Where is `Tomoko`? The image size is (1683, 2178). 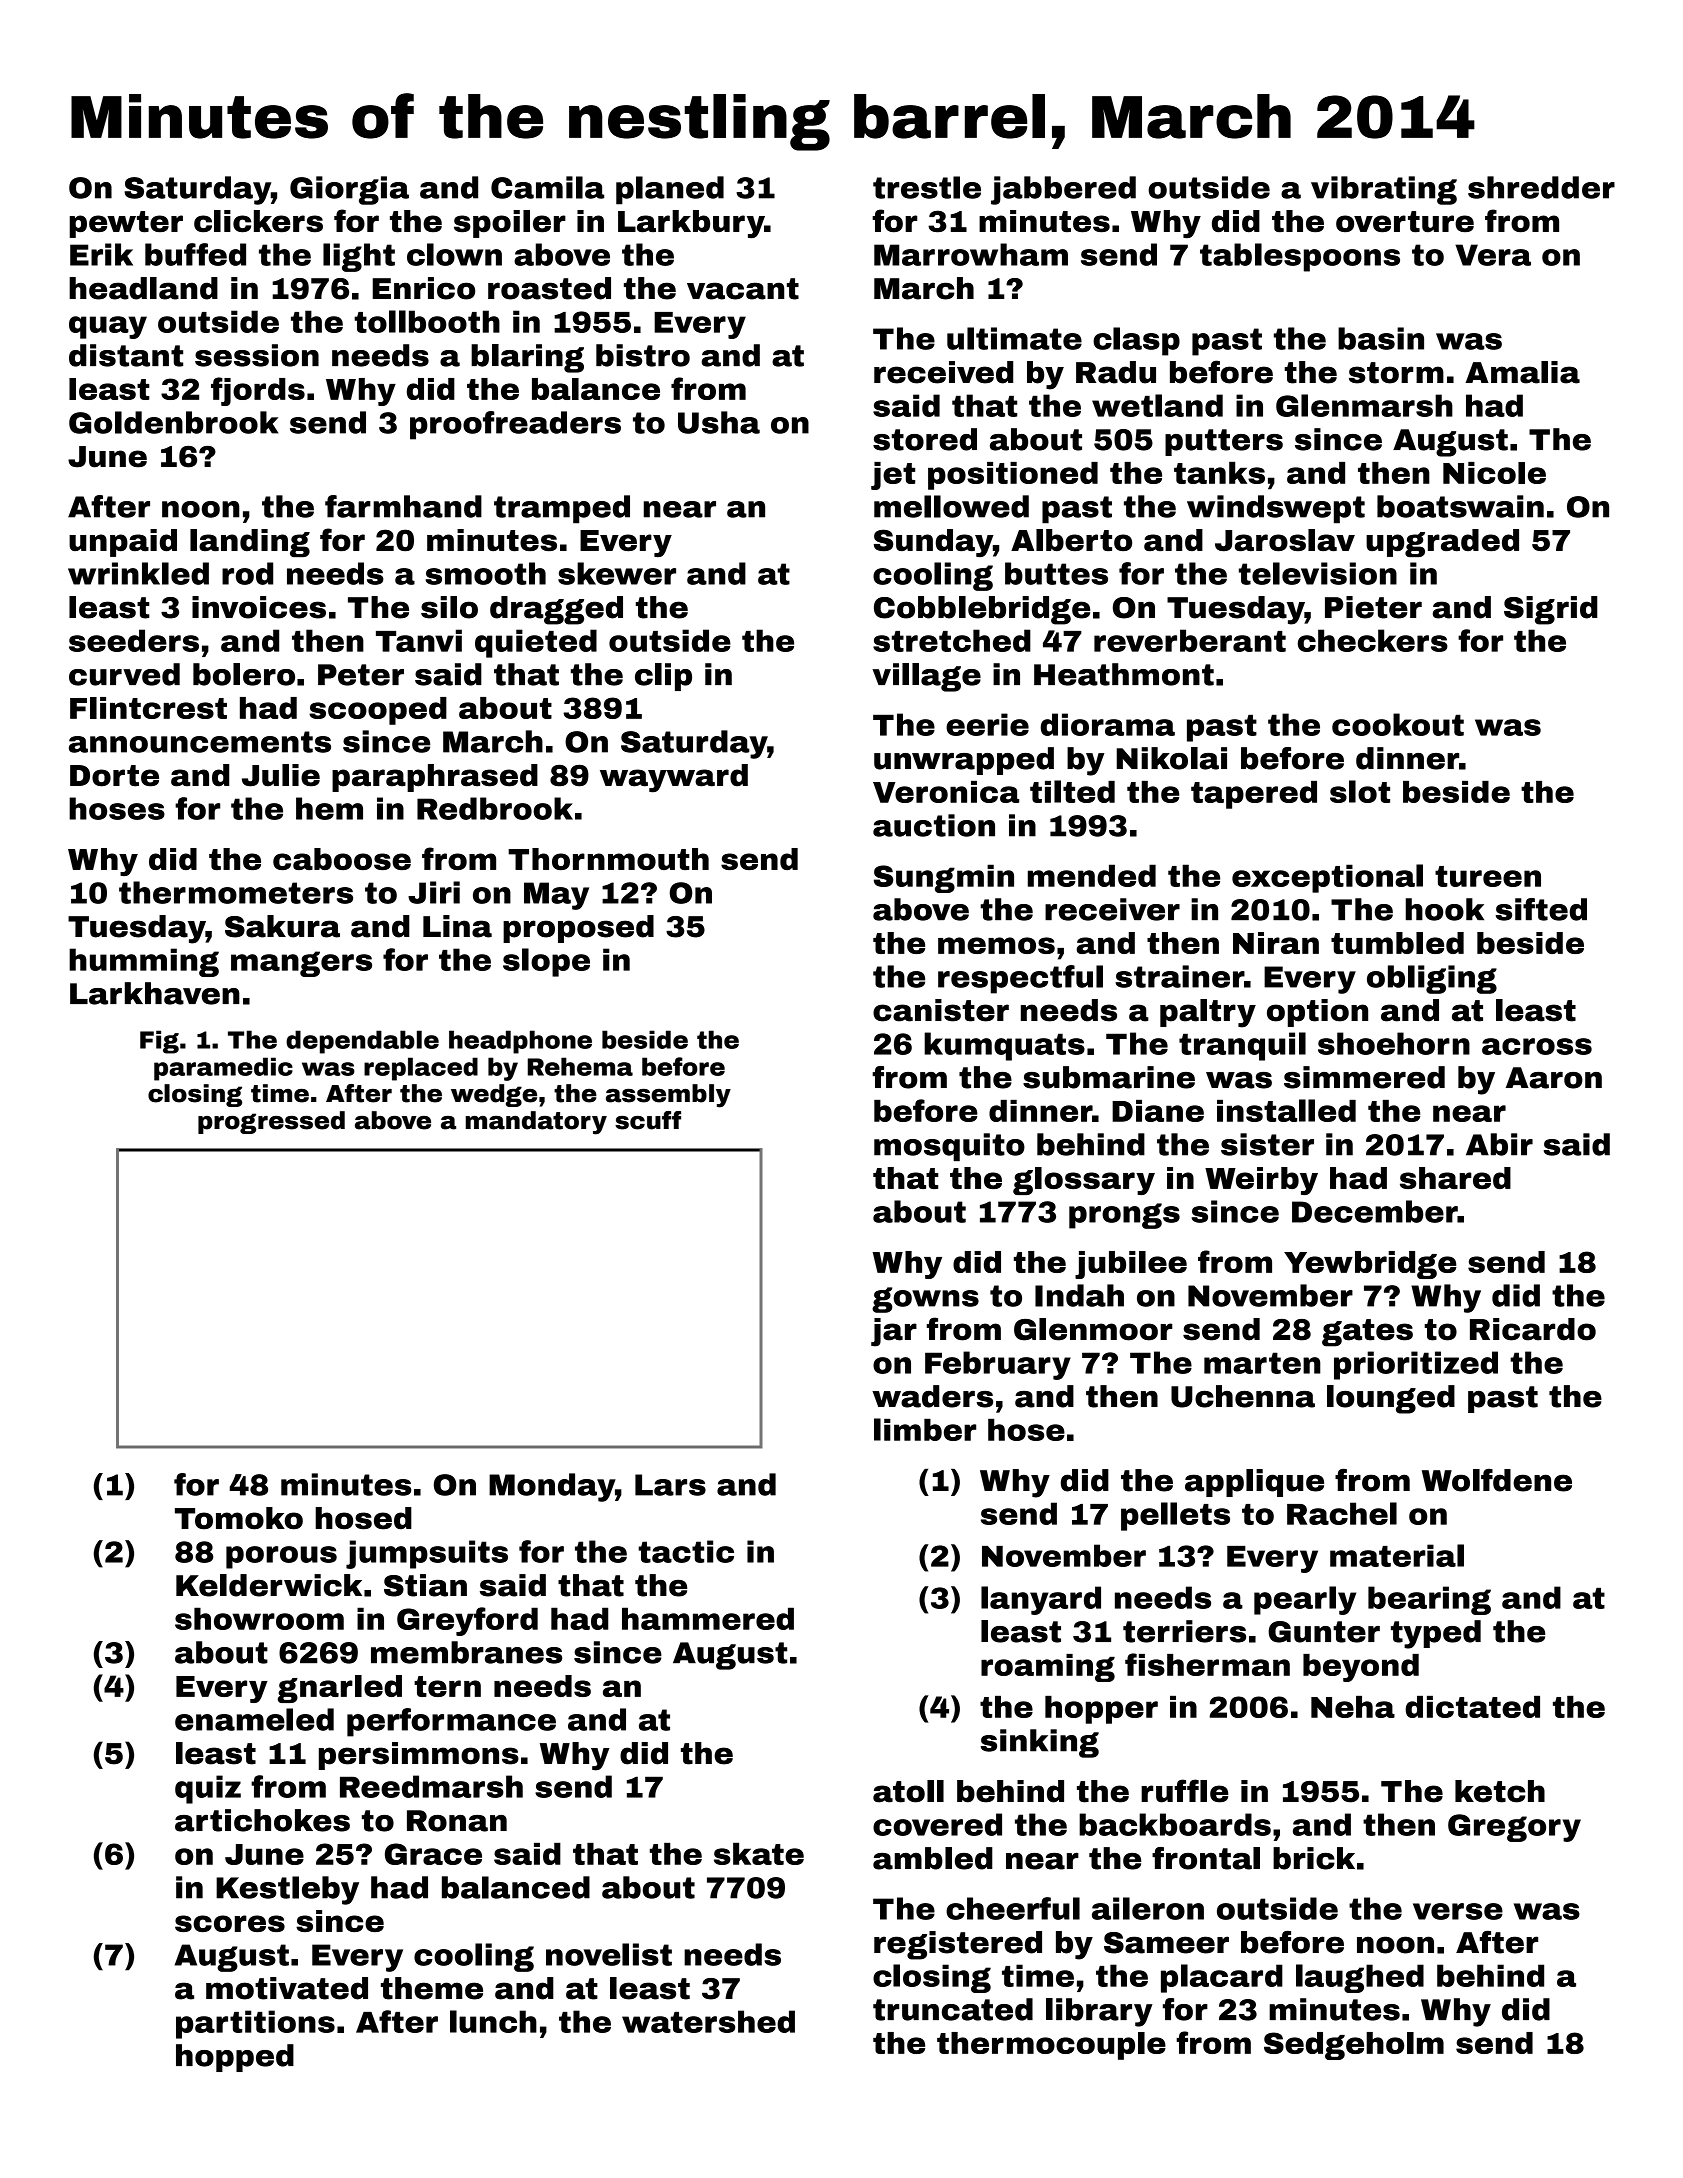 Tomoko is located at coordinates (239, 1518).
